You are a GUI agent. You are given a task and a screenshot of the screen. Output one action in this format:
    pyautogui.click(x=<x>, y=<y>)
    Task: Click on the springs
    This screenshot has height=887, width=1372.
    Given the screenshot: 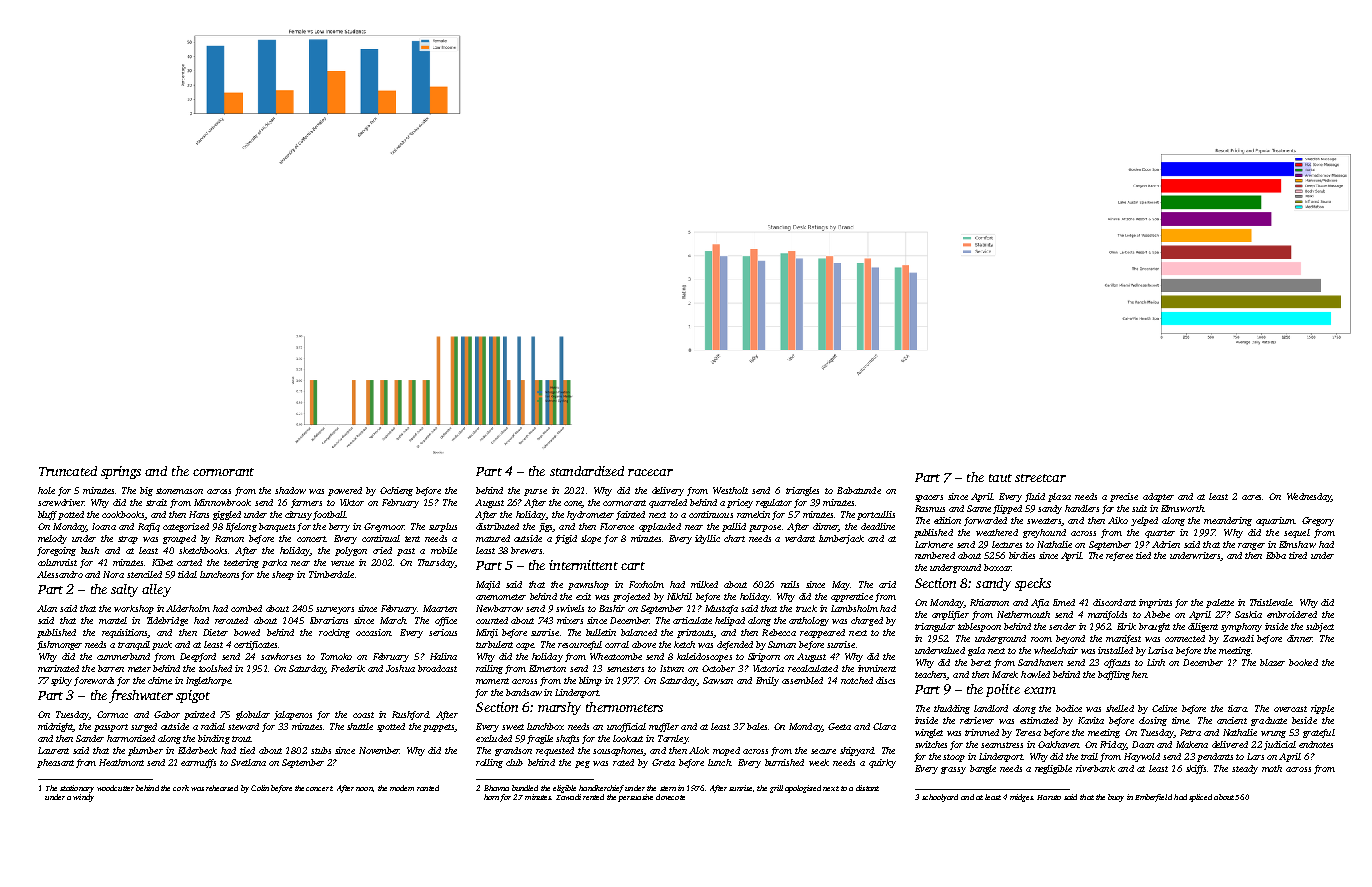 What is the action you would take?
    pyautogui.click(x=121, y=472)
